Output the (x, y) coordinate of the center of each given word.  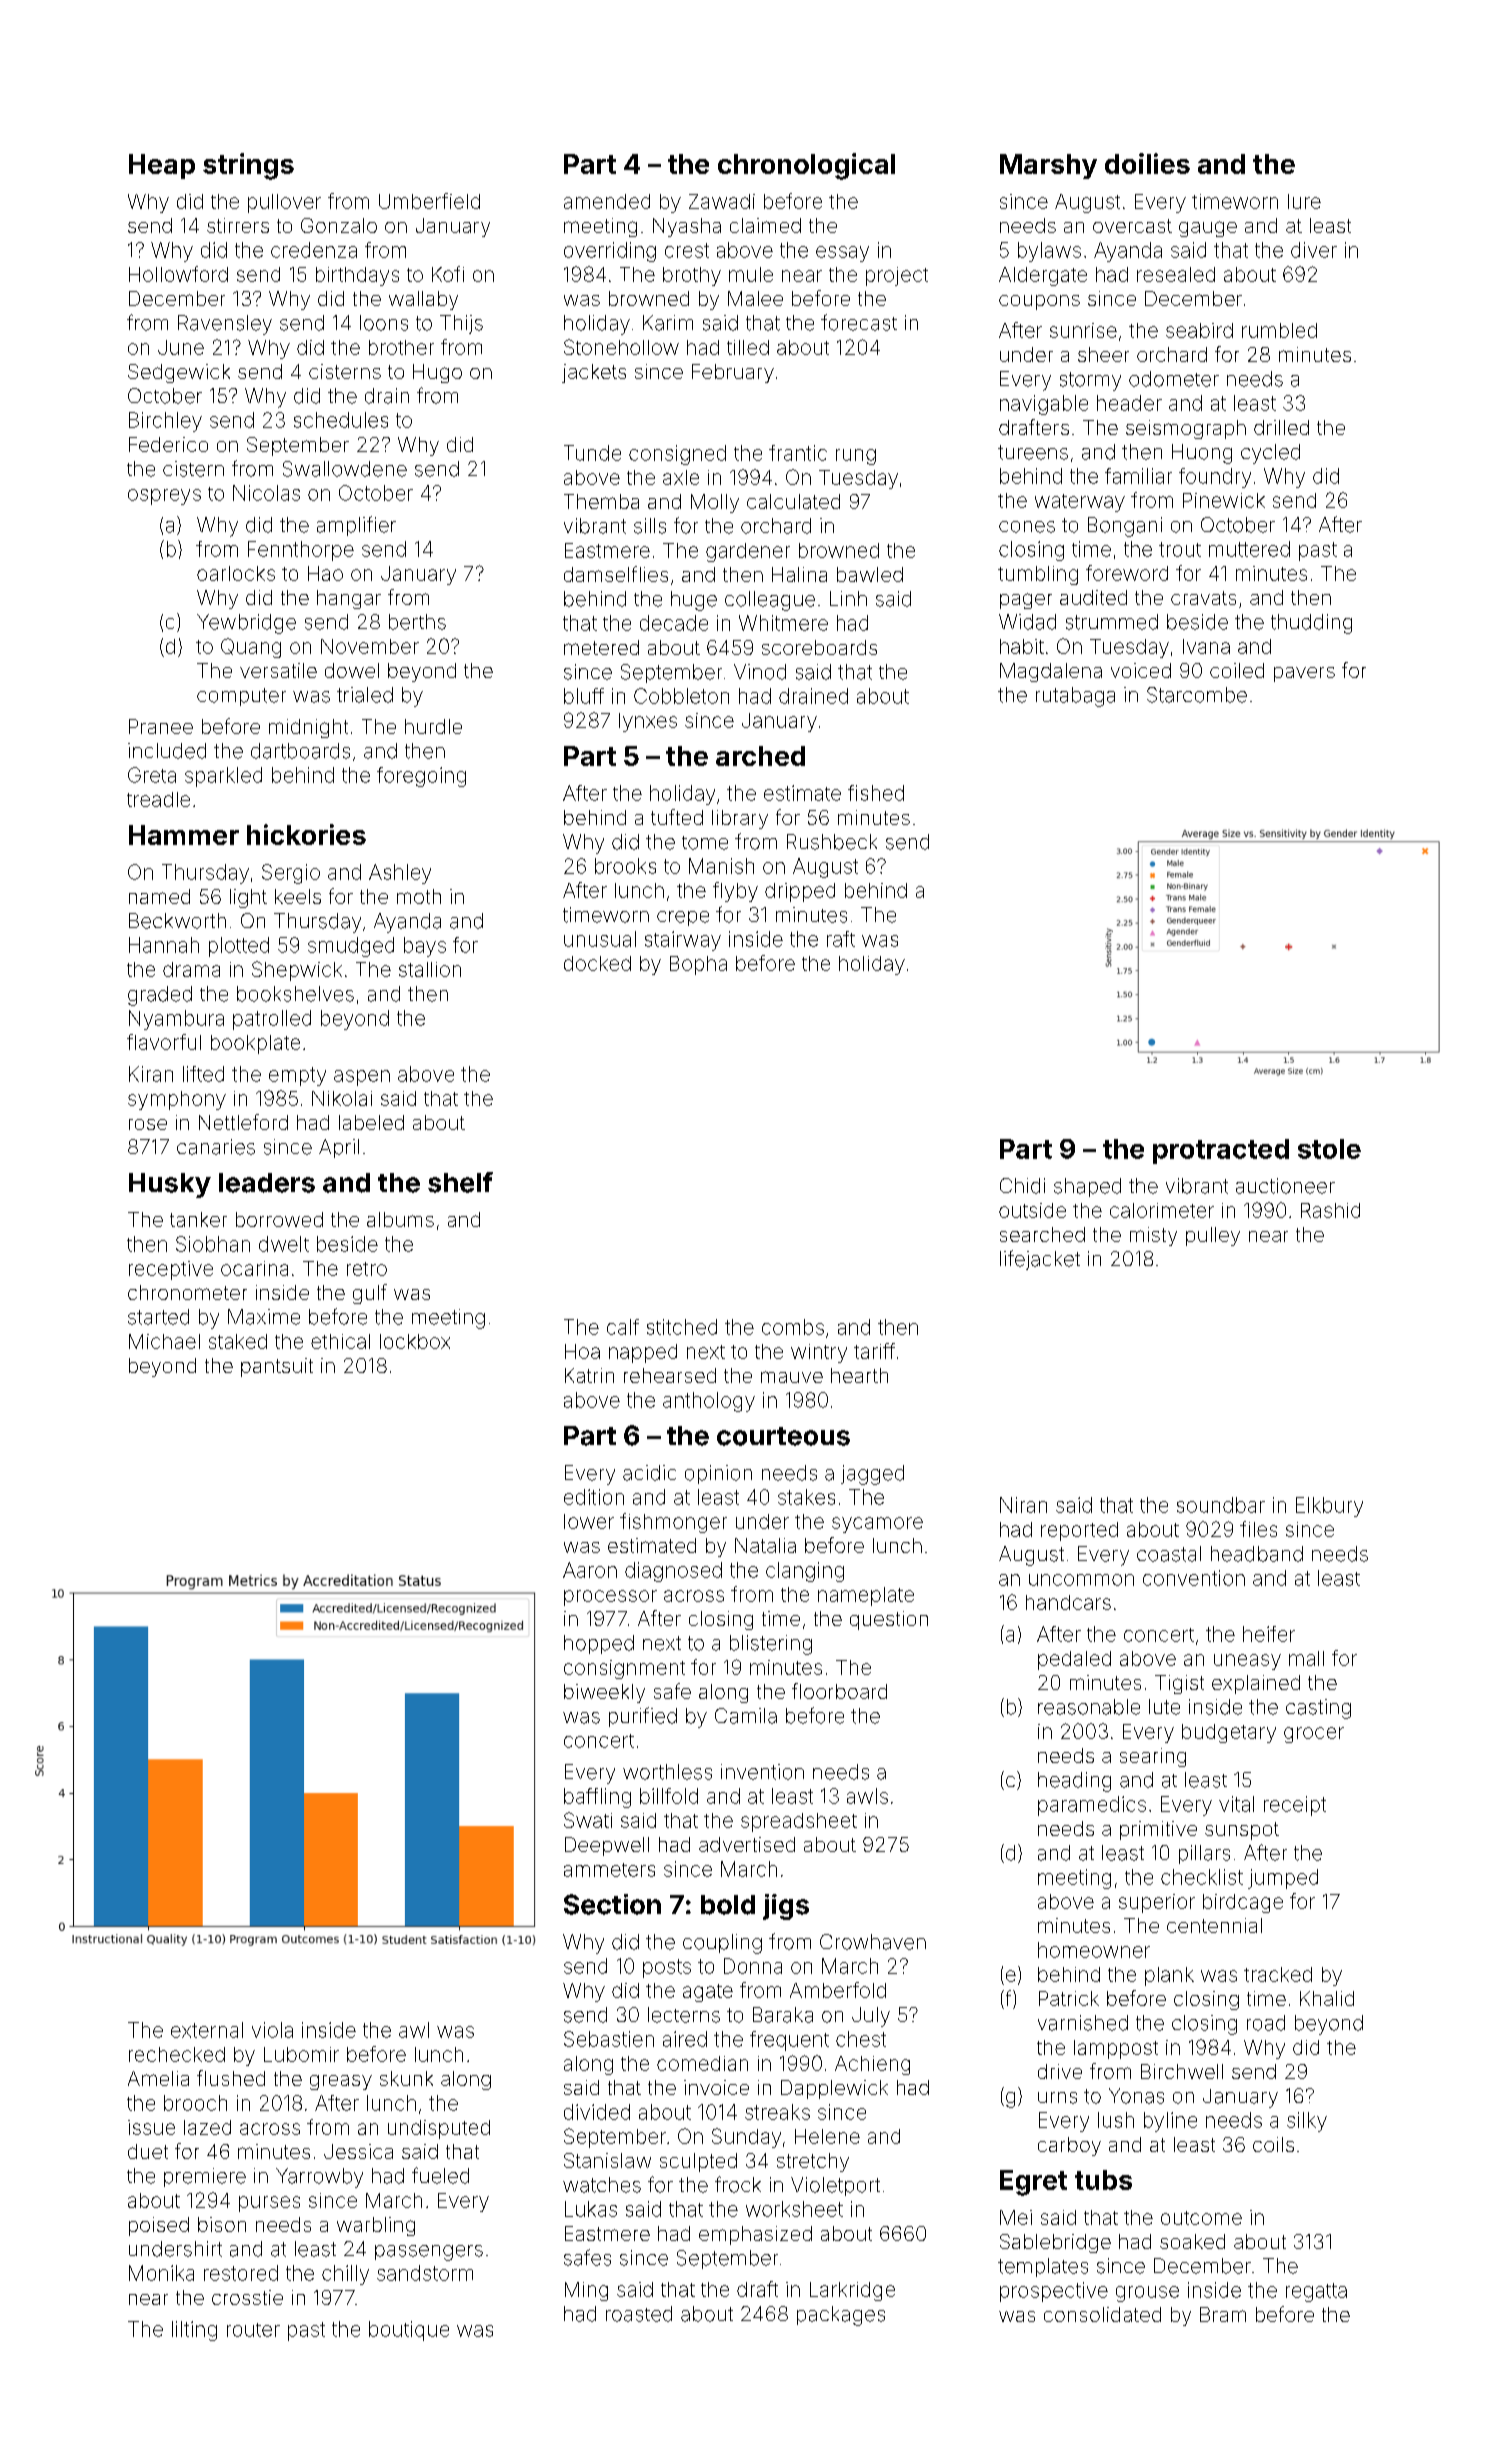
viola (272, 2030)
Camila (746, 1716)
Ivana (1206, 646)
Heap (162, 166)
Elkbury (1329, 1507)
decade (674, 623)
